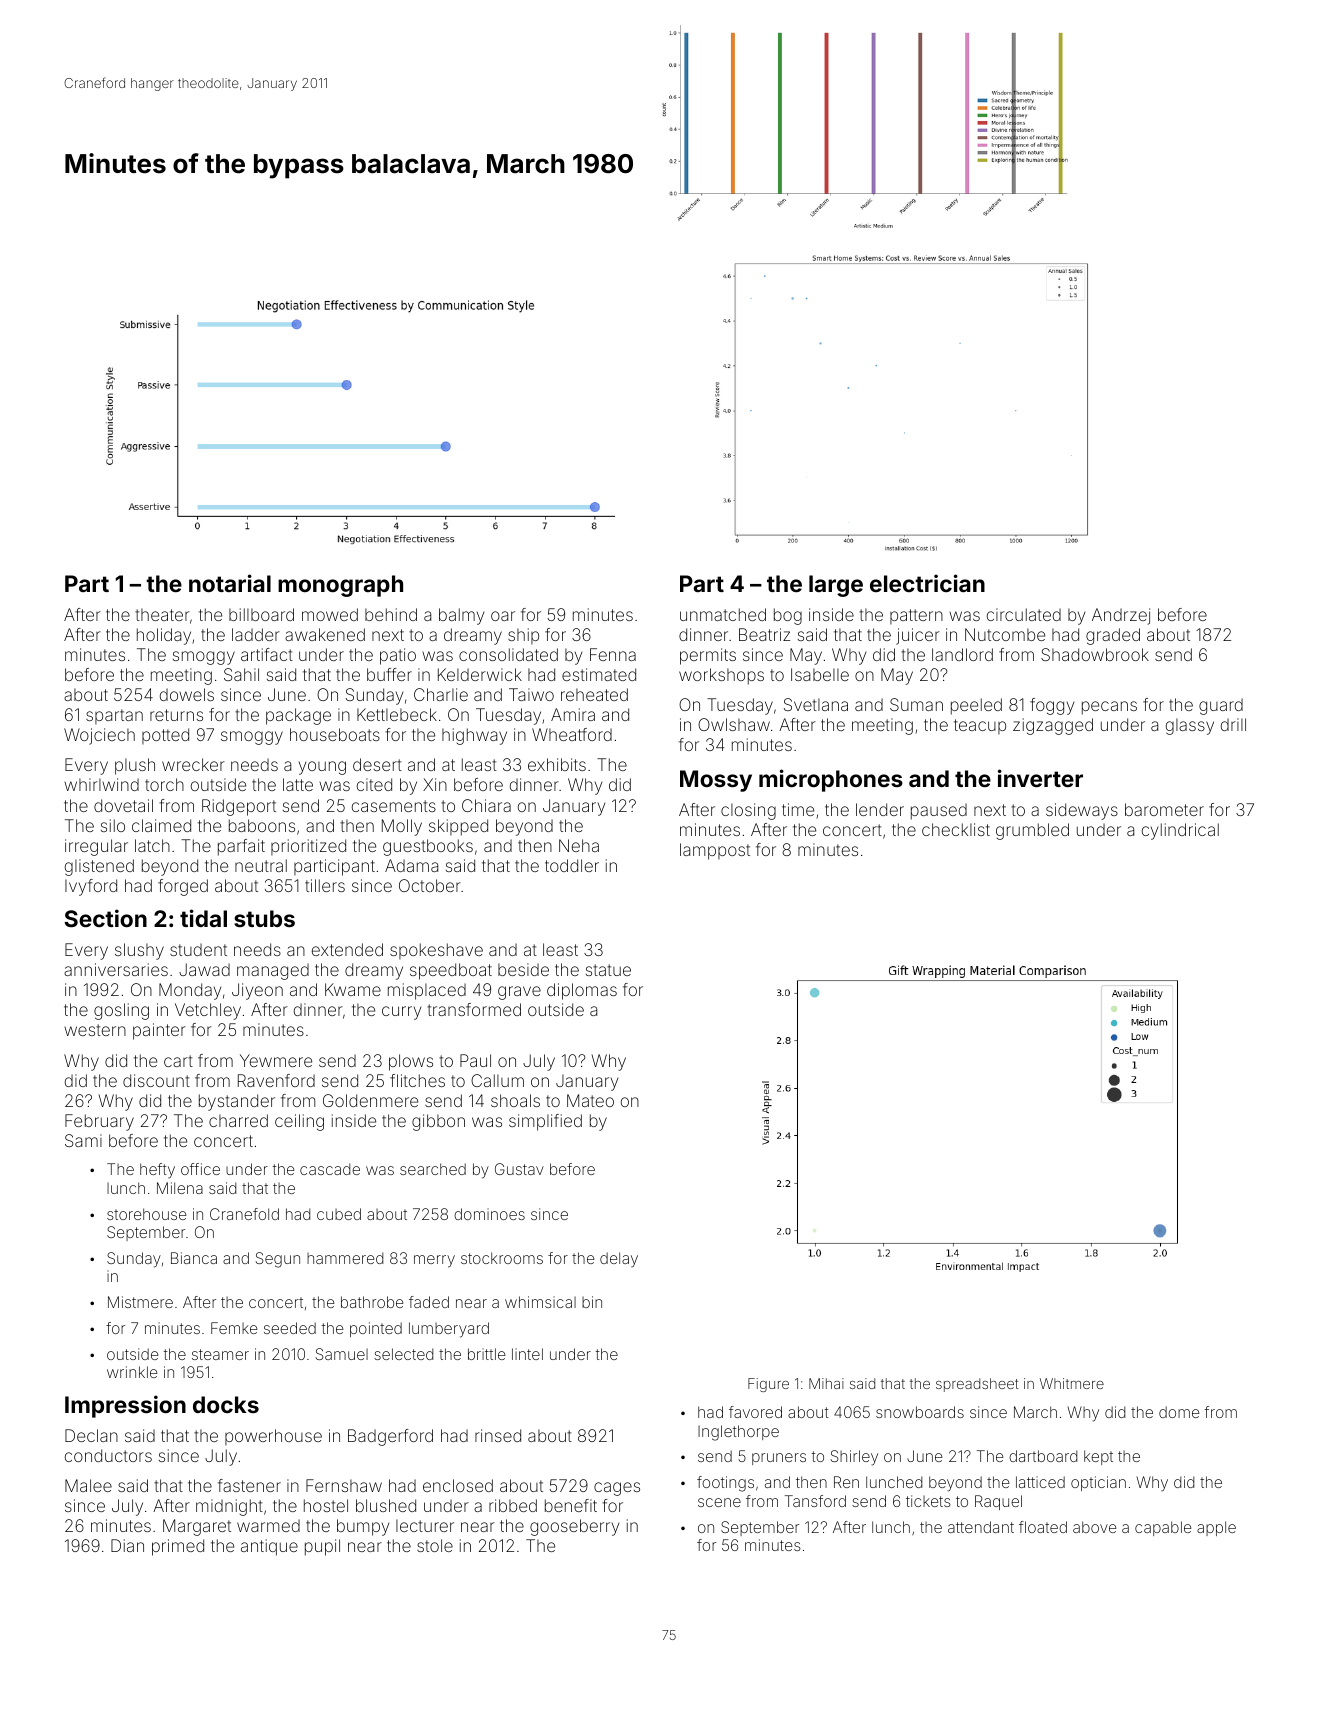 The width and height of the screenshot is (1323, 1712). What do you see at coordinates (1221, 706) in the screenshot?
I see `guard` at bounding box center [1221, 706].
